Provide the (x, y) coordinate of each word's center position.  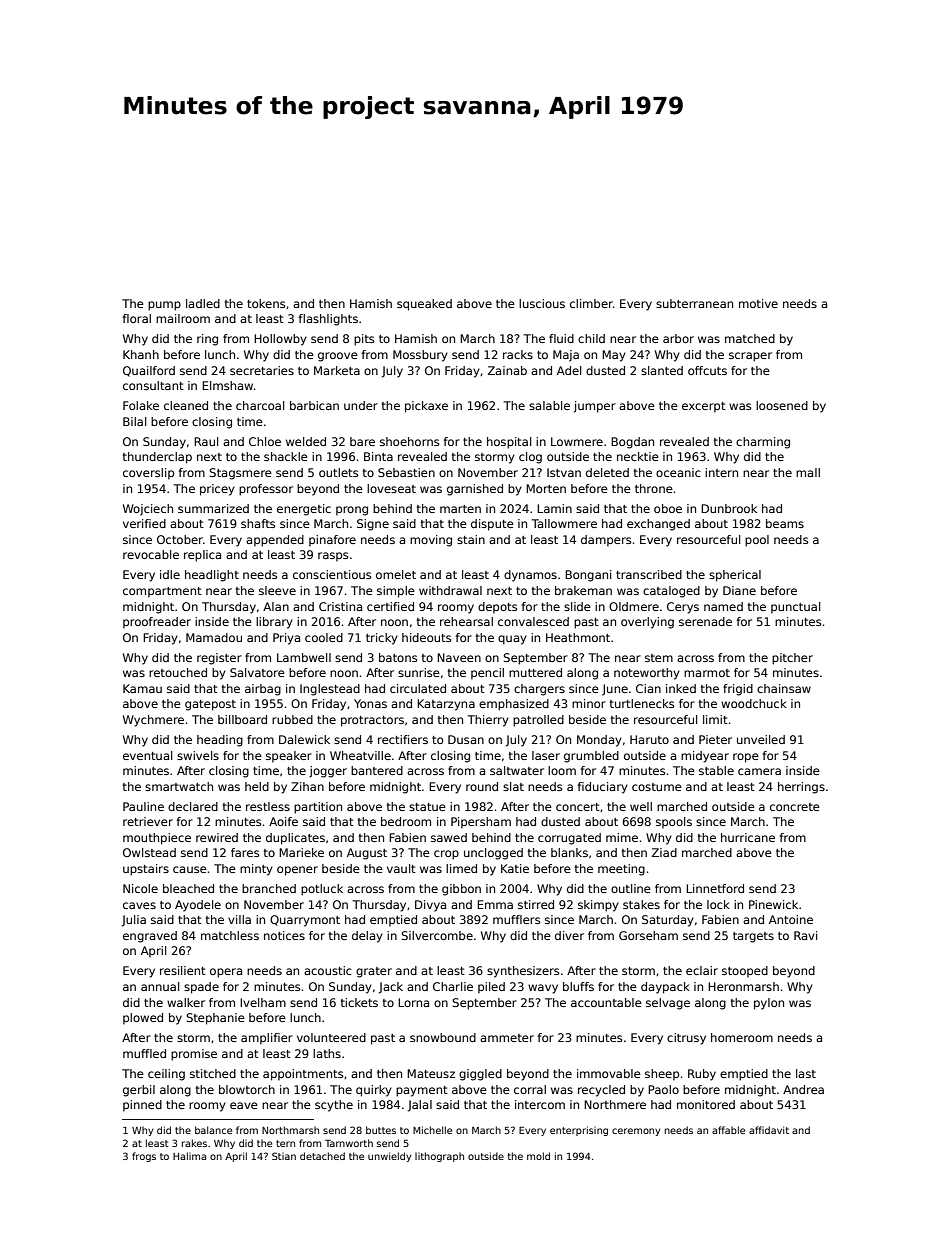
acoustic (328, 970)
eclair (702, 970)
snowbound (443, 1037)
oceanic (678, 472)
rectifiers (403, 739)
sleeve (277, 590)
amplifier (267, 1039)
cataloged (671, 592)
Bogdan (632, 443)
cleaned (186, 405)
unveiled (761, 739)
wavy (543, 989)
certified (390, 606)
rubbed (292, 719)
